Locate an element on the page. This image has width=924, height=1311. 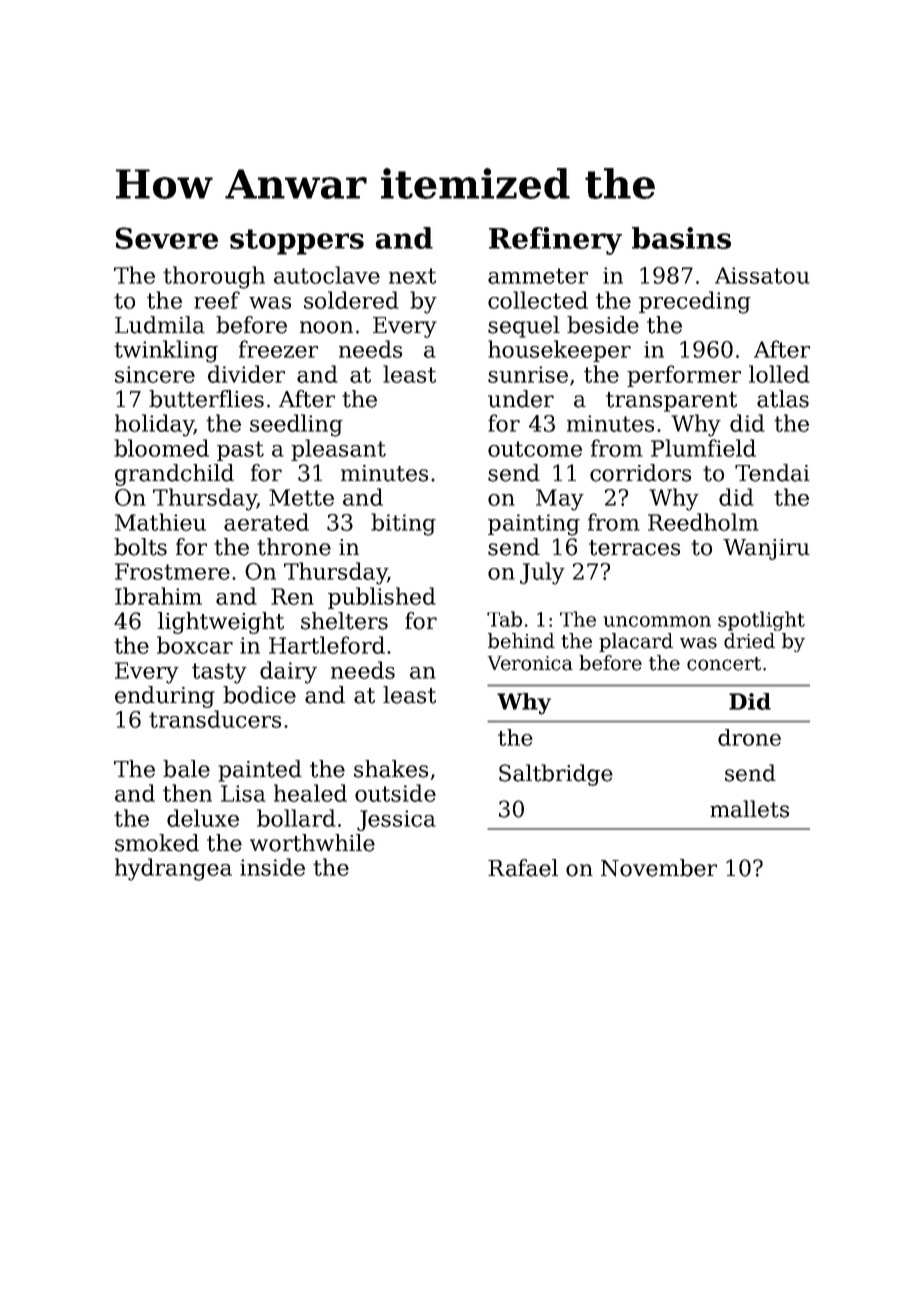
stoppers is located at coordinates (297, 242).
